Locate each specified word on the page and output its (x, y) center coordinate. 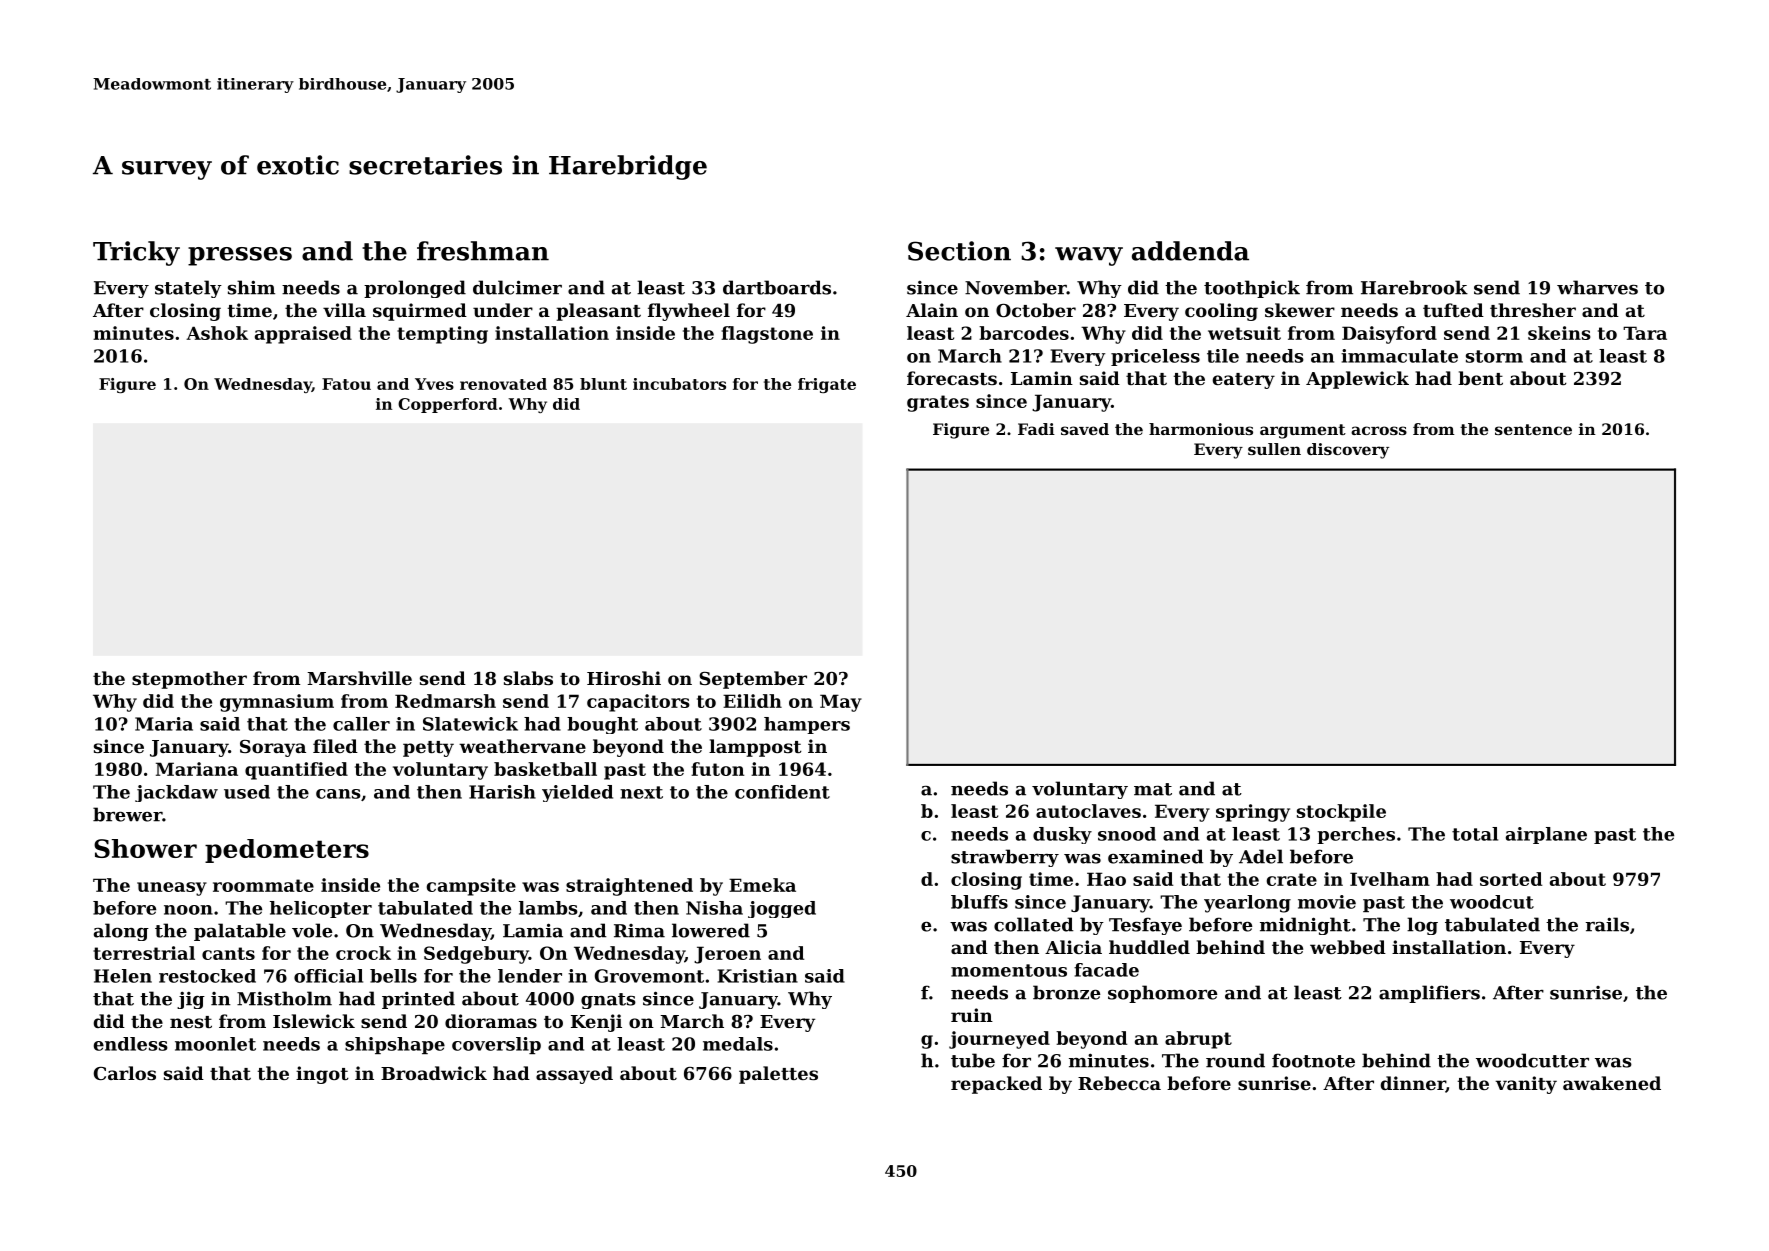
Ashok (217, 333)
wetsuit (1244, 333)
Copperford (448, 405)
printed (418, 1000)
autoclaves (1088, 811)
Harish (502, 792)
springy (1253, 813)
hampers (807, 725)
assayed (574, 1075)
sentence (1533, 429)
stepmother (189, 680)
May (841, 703)
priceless (1155, 357)
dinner (1413, 1084)
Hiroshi (624, 678)
